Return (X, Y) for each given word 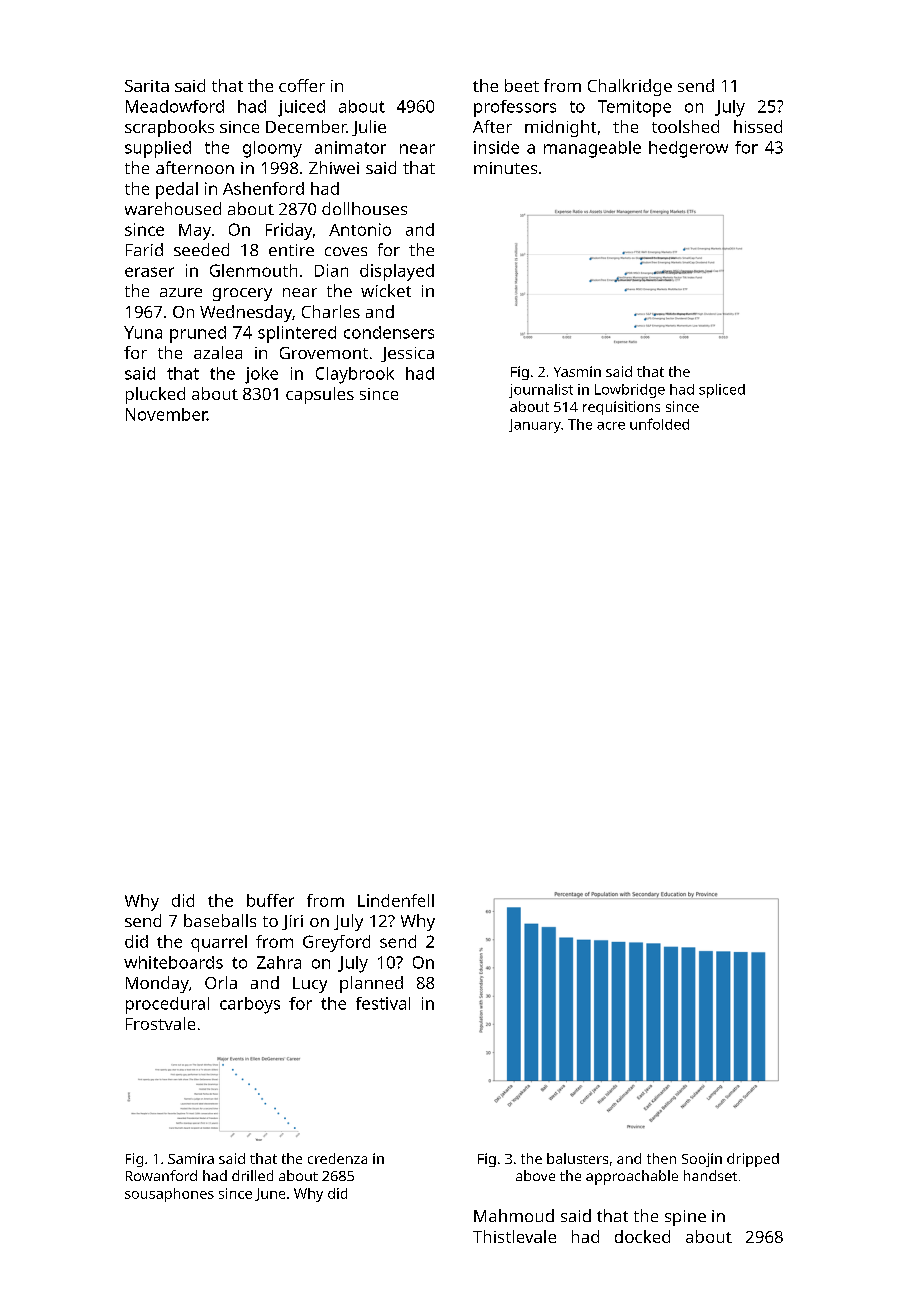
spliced (722, 391)
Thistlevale (514, 1236)
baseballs (220, 920)
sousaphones (169, 1195)
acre (611, 426)
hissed (758, 126)
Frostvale (160, 1023)
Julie (369, 128)
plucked (155, 395)
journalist (541, 391)
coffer (302, 85)
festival (383, 1003)
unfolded (659, 424)
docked (642, 1236)
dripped (753, 1160)
